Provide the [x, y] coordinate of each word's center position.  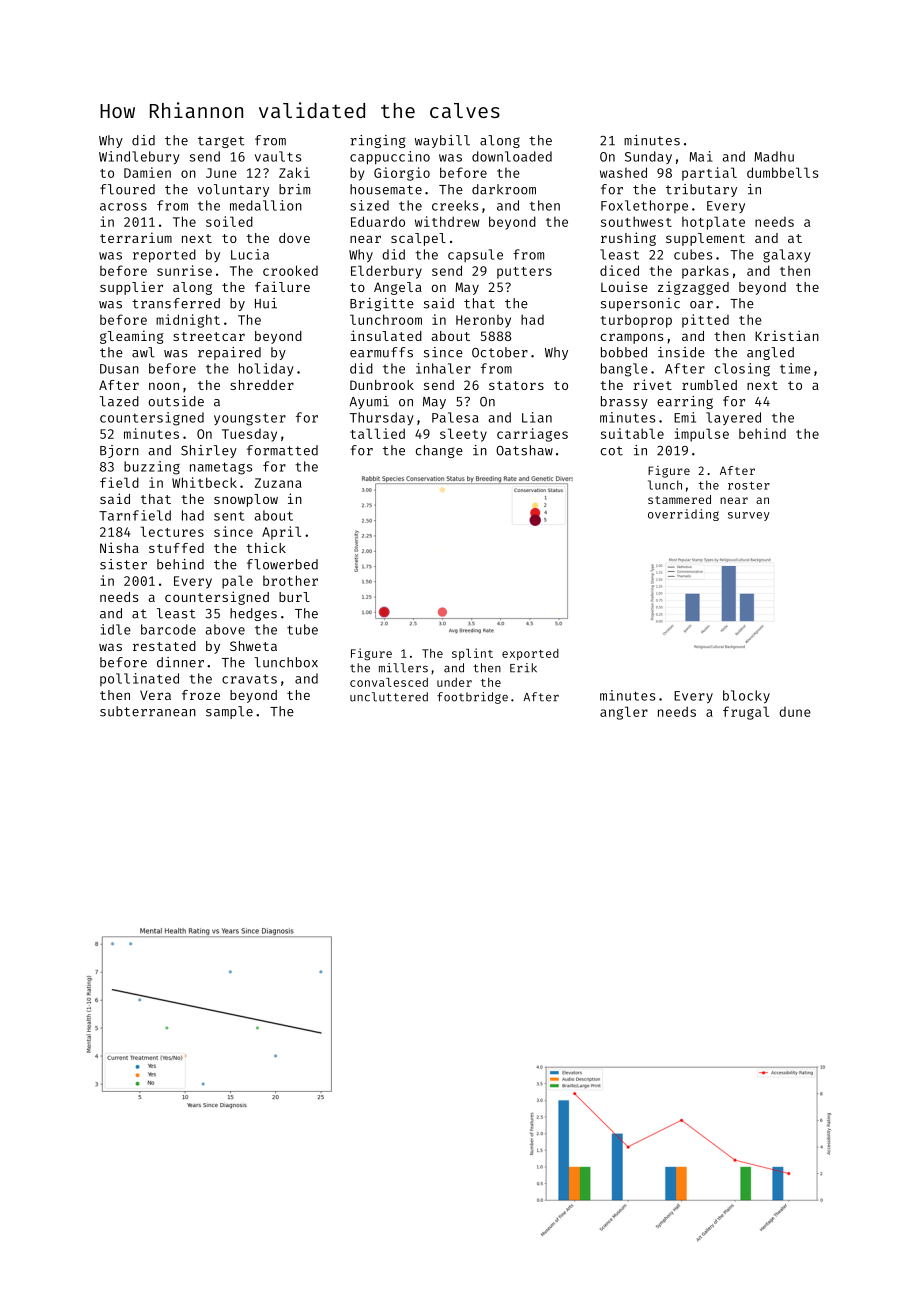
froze [201, 695]
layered [733, 418]
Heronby [483, 321]
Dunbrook [382, 385]
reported [164, 256]
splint [472, 654]
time [795, 368]
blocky [746, 697]
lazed [119, 401]
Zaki [294, 172]
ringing [377, 141]
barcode [168, 629]
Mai [701, 156]
